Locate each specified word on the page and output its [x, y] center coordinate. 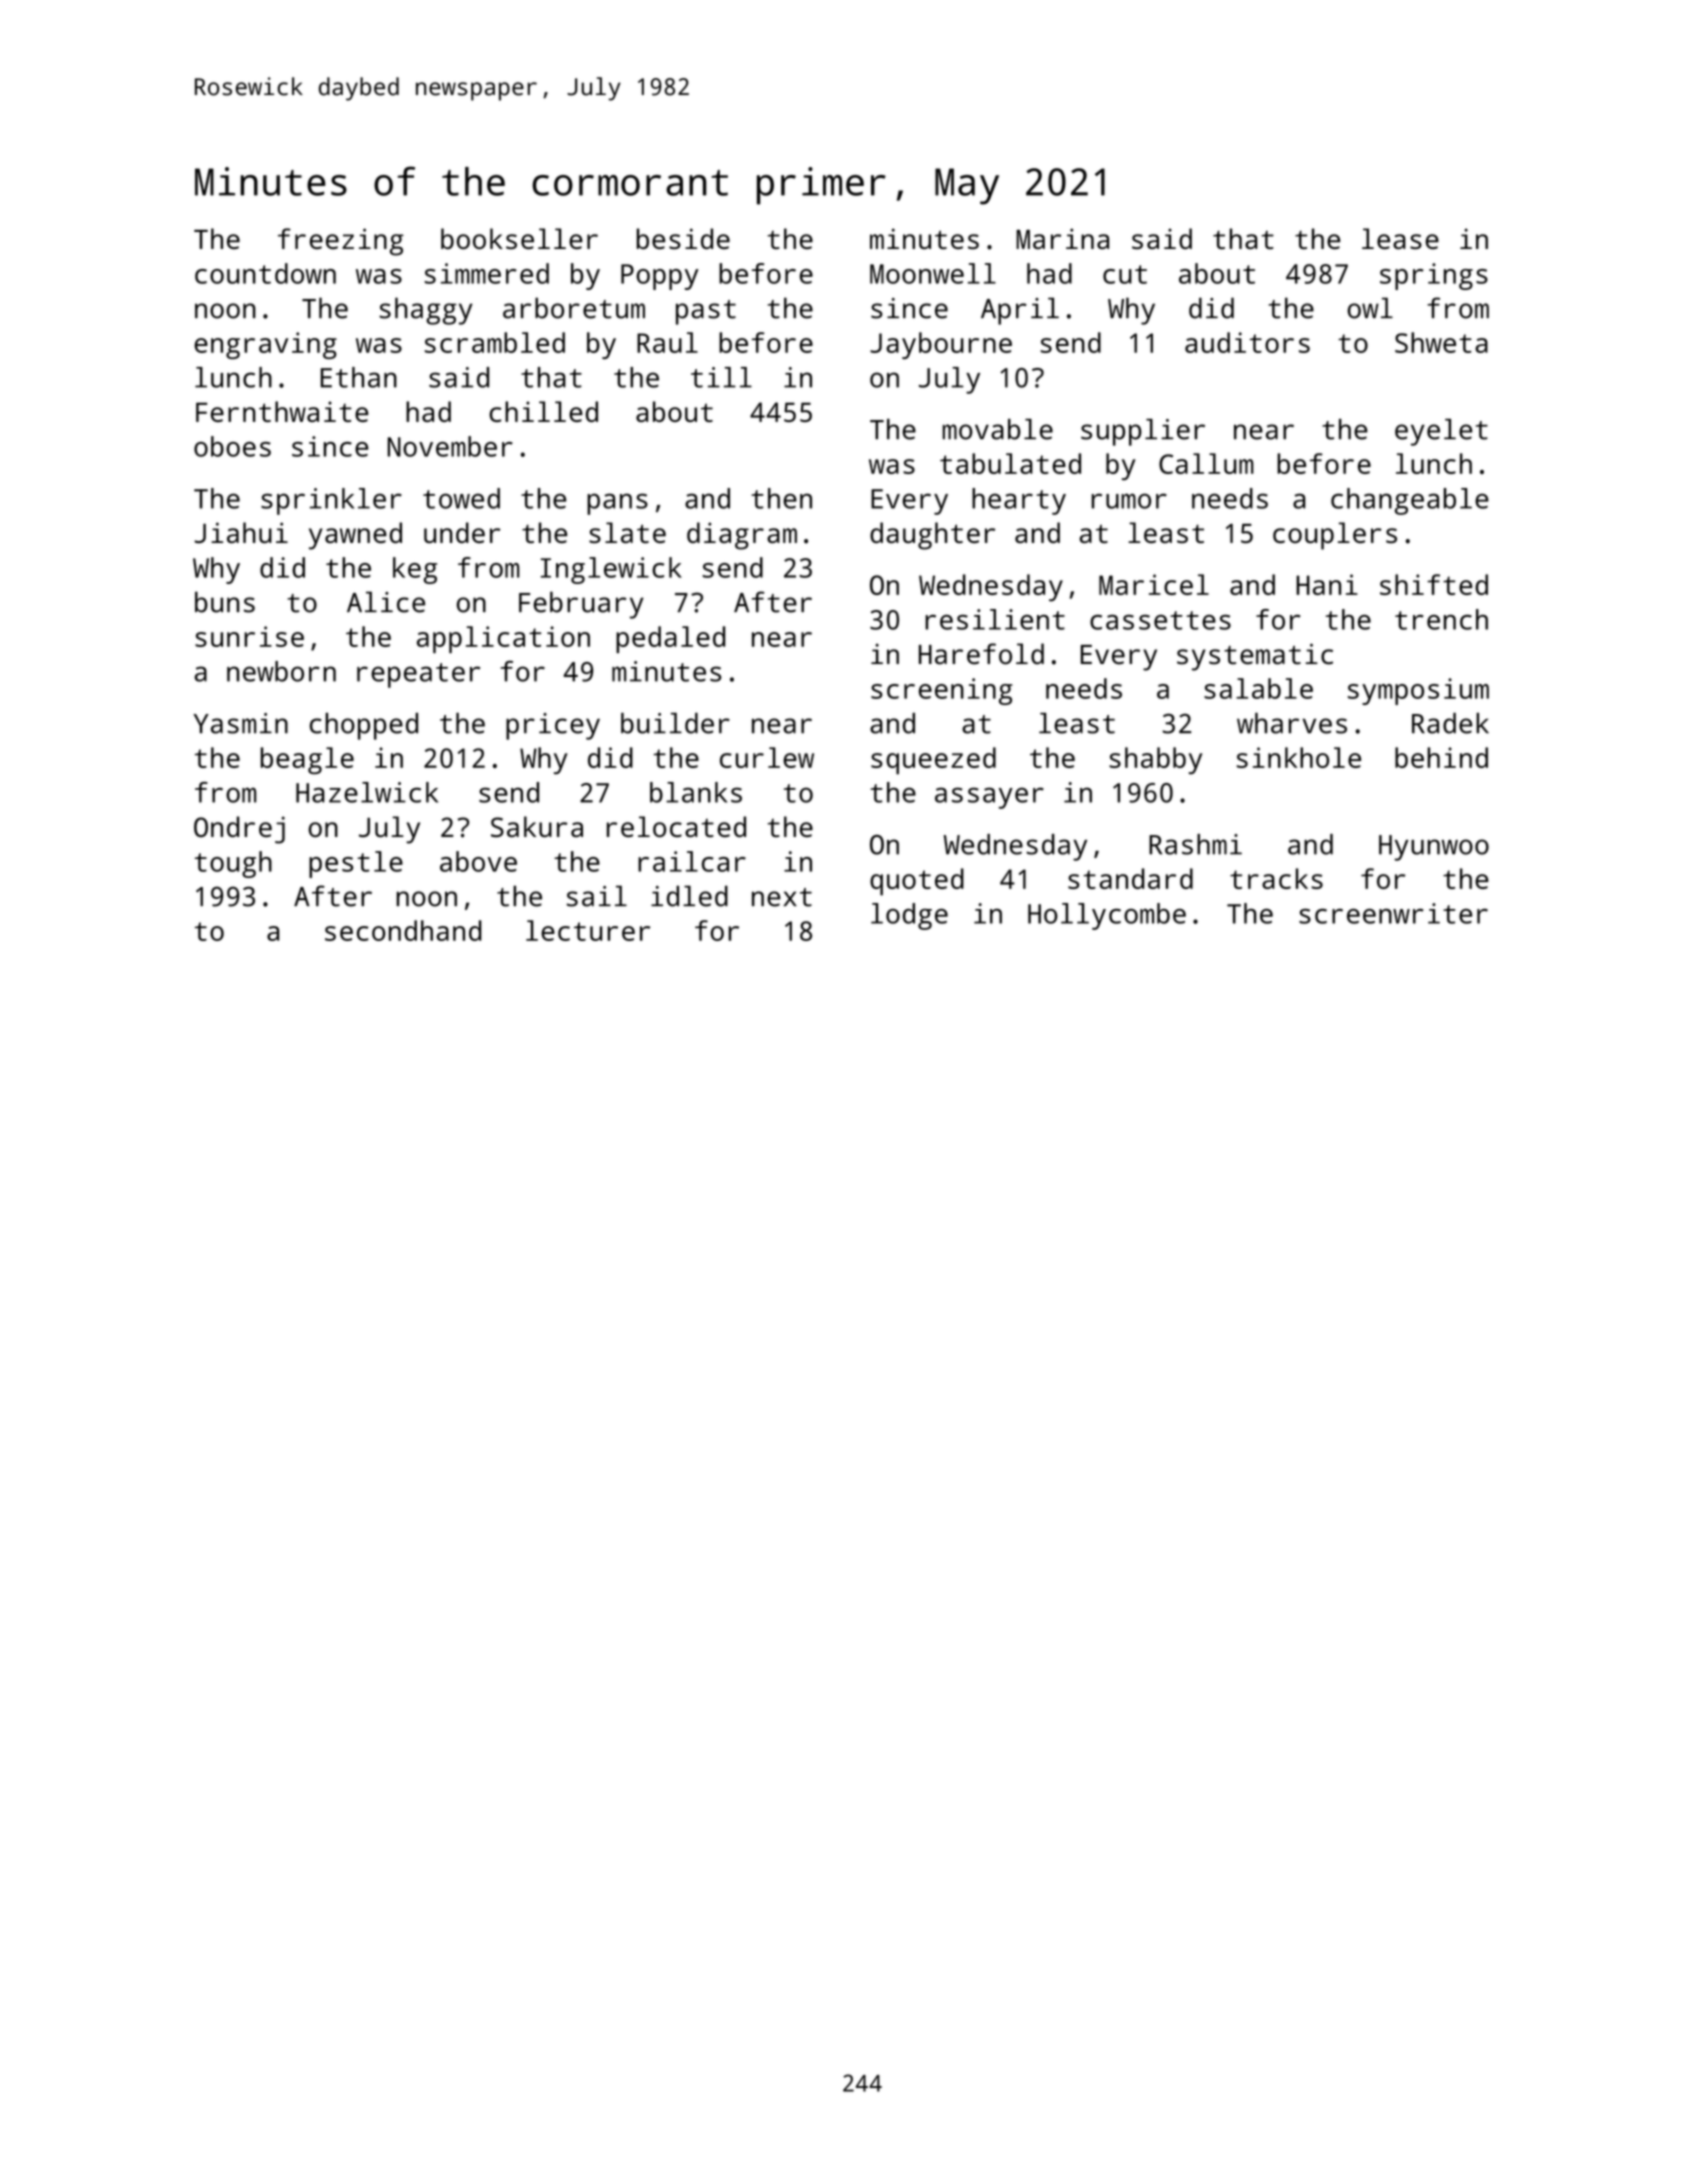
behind [1441, 757]
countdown [265, 273]
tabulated [1010, 463]
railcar [692, 861]
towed [461, 498]
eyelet [1441, 432]
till [721, 377]
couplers [1335, 536]
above [478, 861]
